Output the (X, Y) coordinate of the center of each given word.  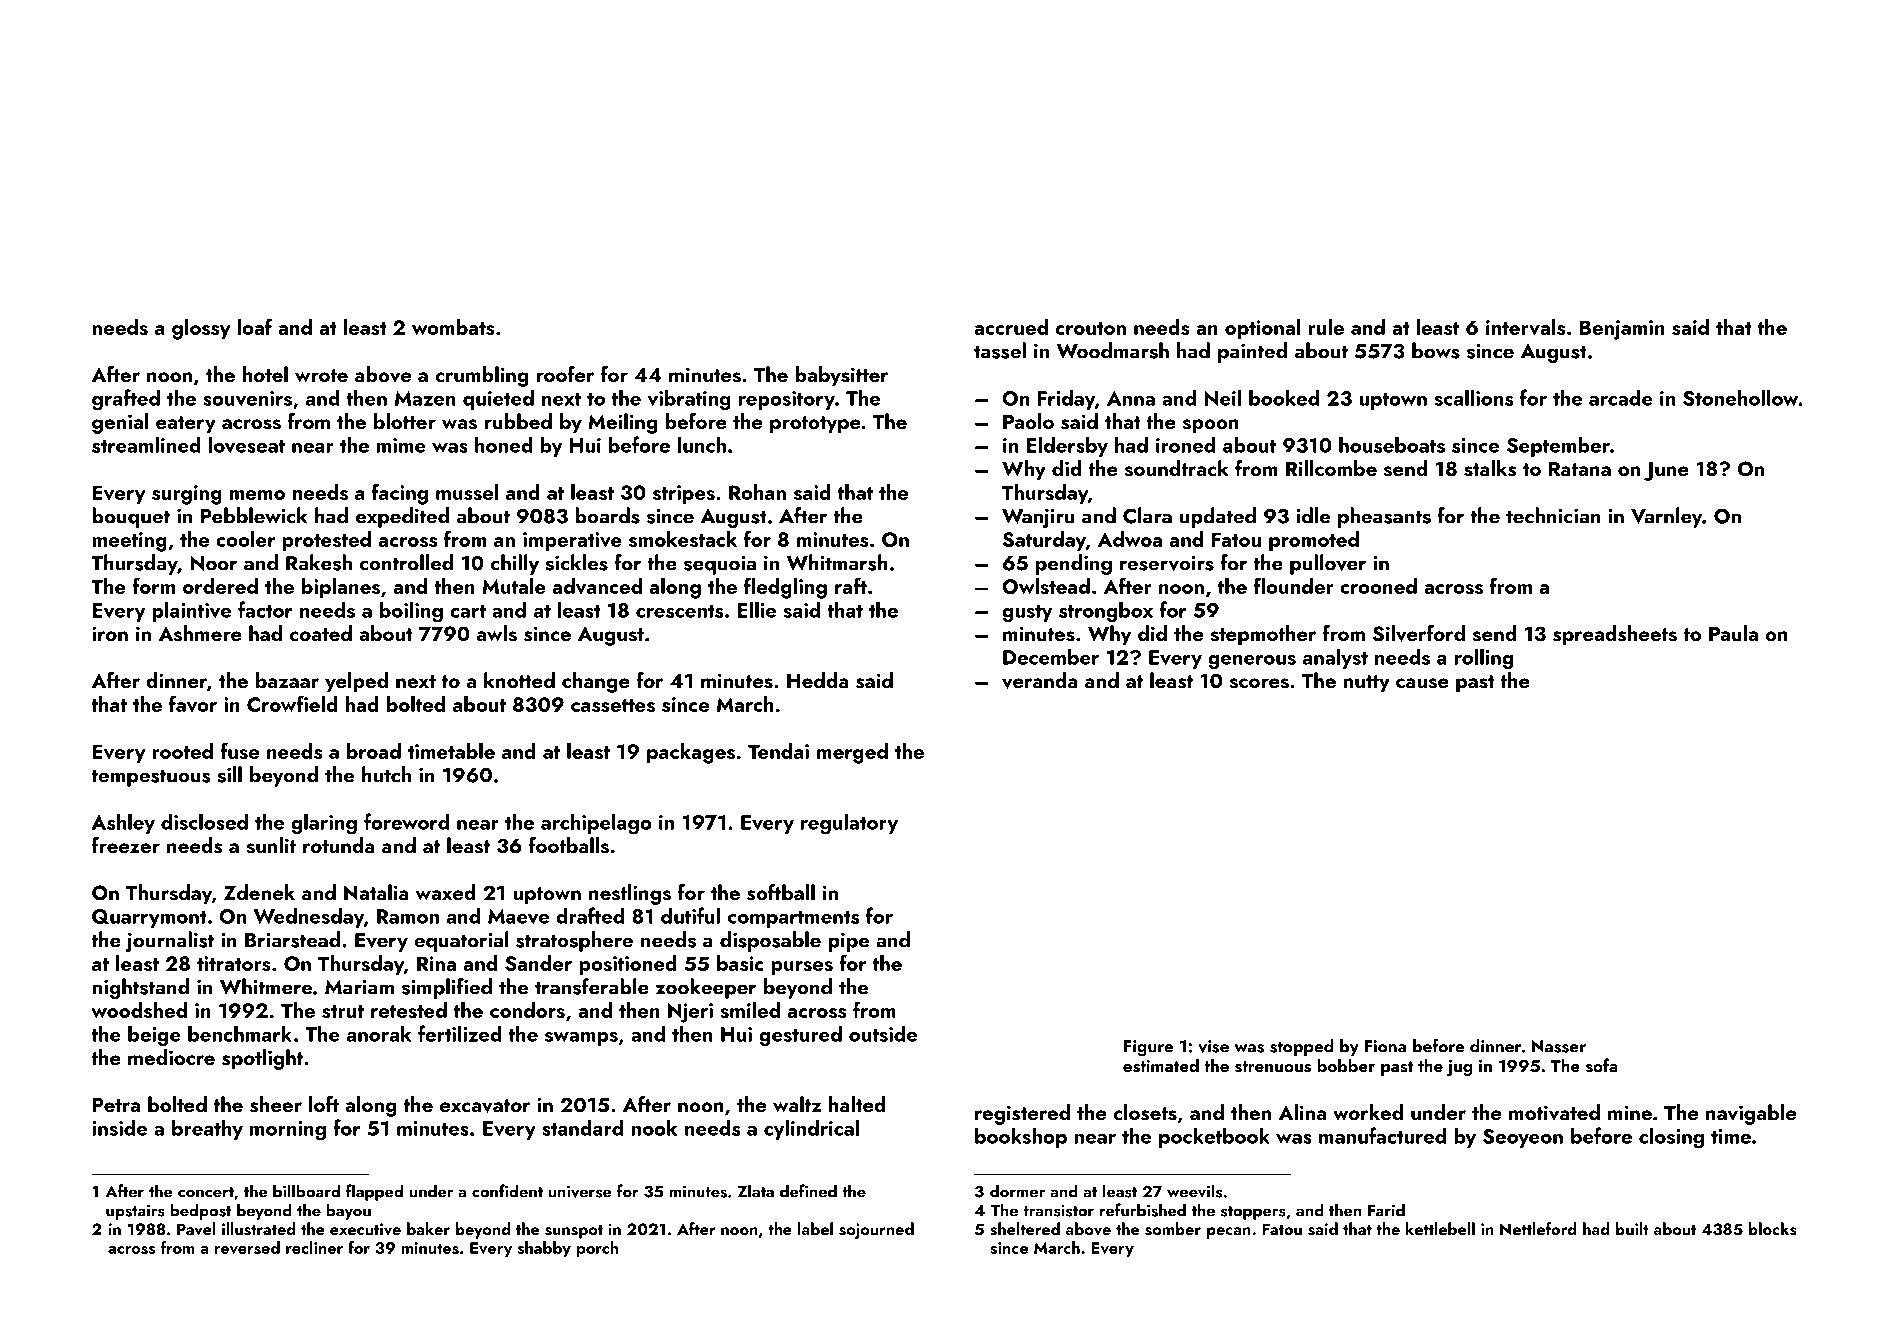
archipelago (596, 824)
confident (507, 1191)
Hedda (818, 680)
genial (120, 423)
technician (1553, 515)
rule (1326, 327)
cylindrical (811, 1130)
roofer (565, 374)
